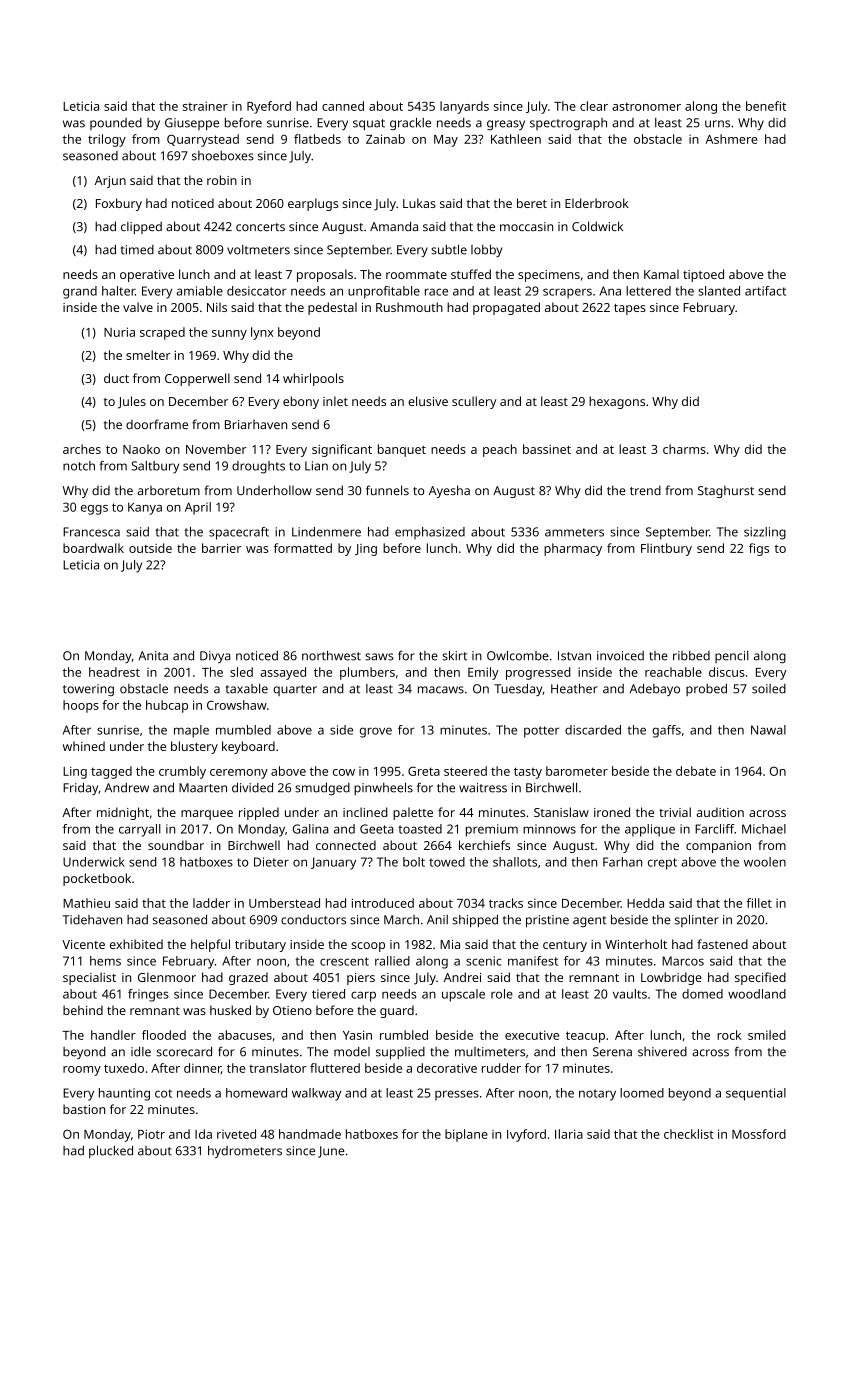  What do you see at coordinates (84, 1109) in the screenshot?
I see `bastion` at bounding box center [84, 1109].
